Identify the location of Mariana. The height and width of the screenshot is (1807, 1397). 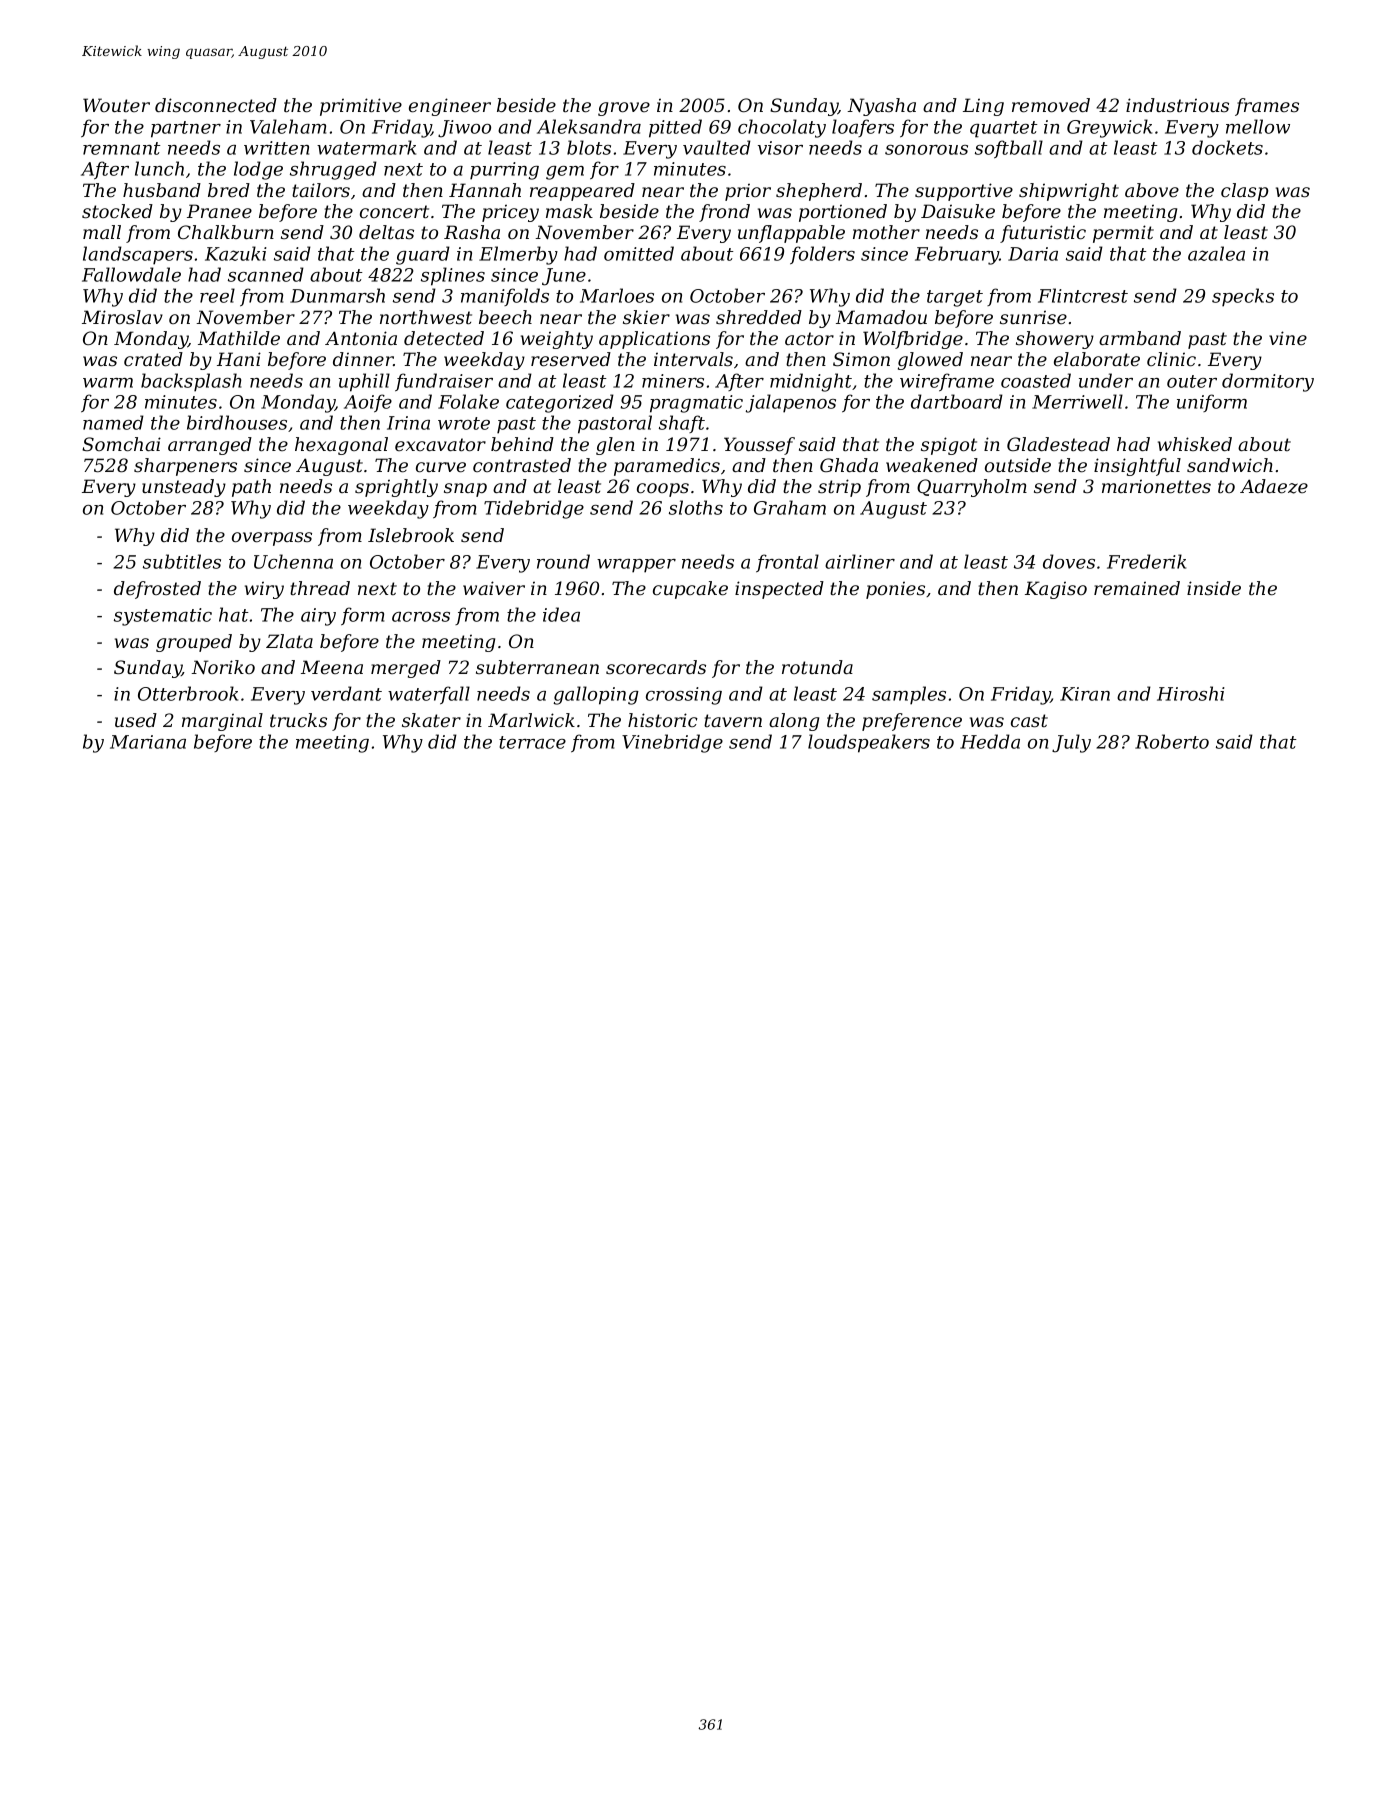
(148, 742).
